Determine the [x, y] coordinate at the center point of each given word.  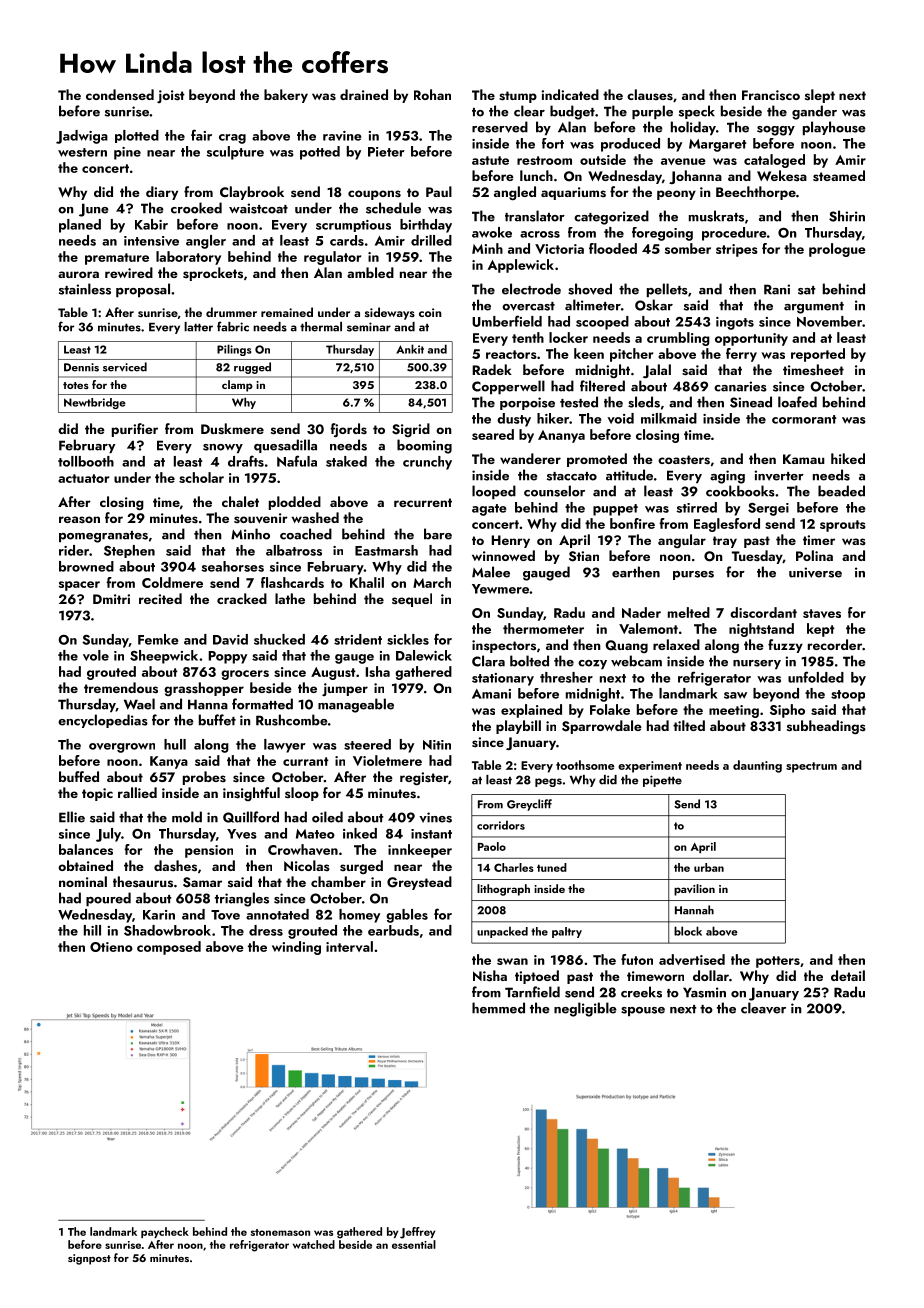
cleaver [763, 1008]
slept [820, 96]
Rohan [432, 94]
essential [414, 1244]
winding [296, 948]
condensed [120, 95]
